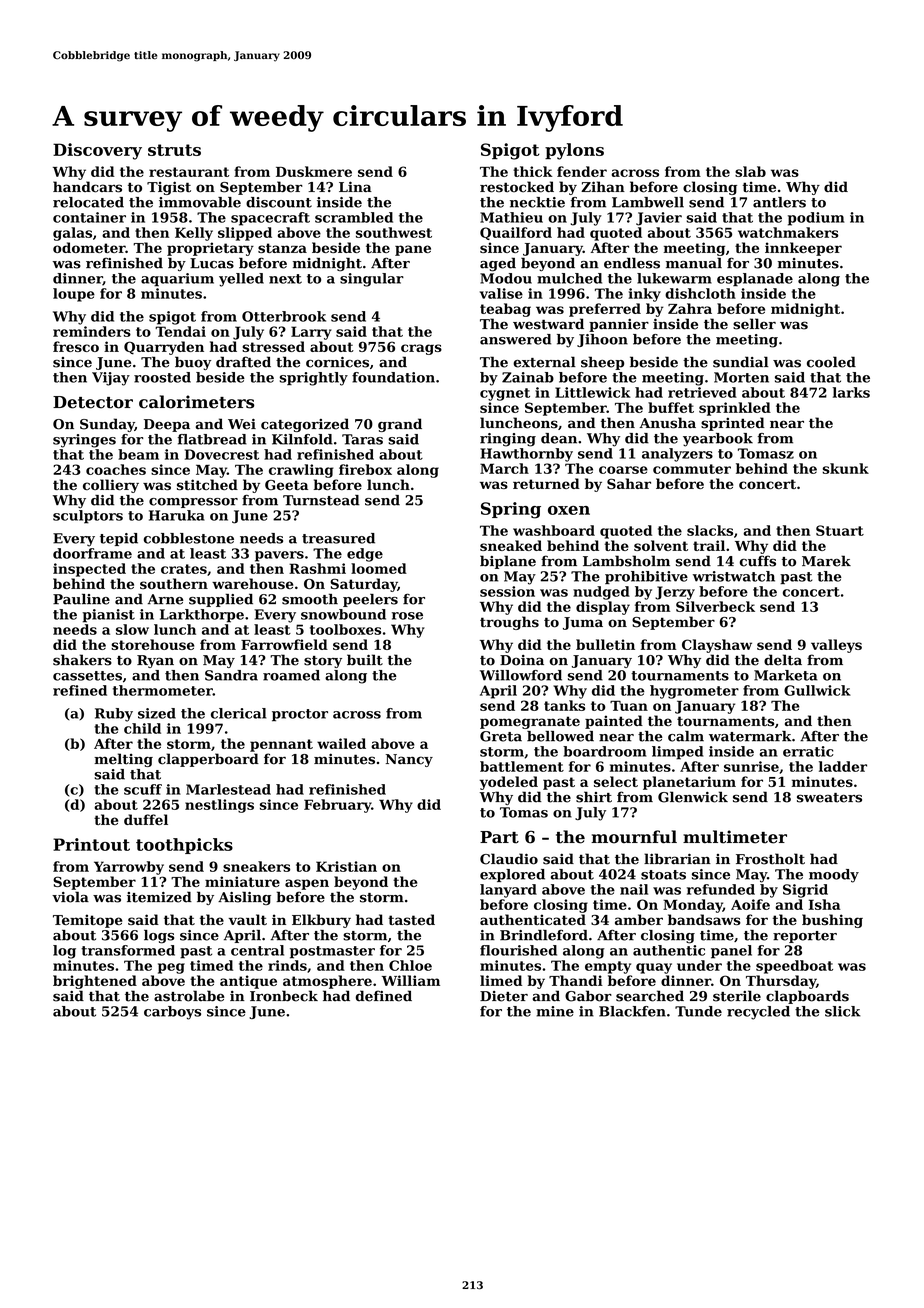 The height and width of the document is (1308, 924). What do you see at coordinates (501, 736) in the document?
I see `Greta` at bounding box center [501, 736].
